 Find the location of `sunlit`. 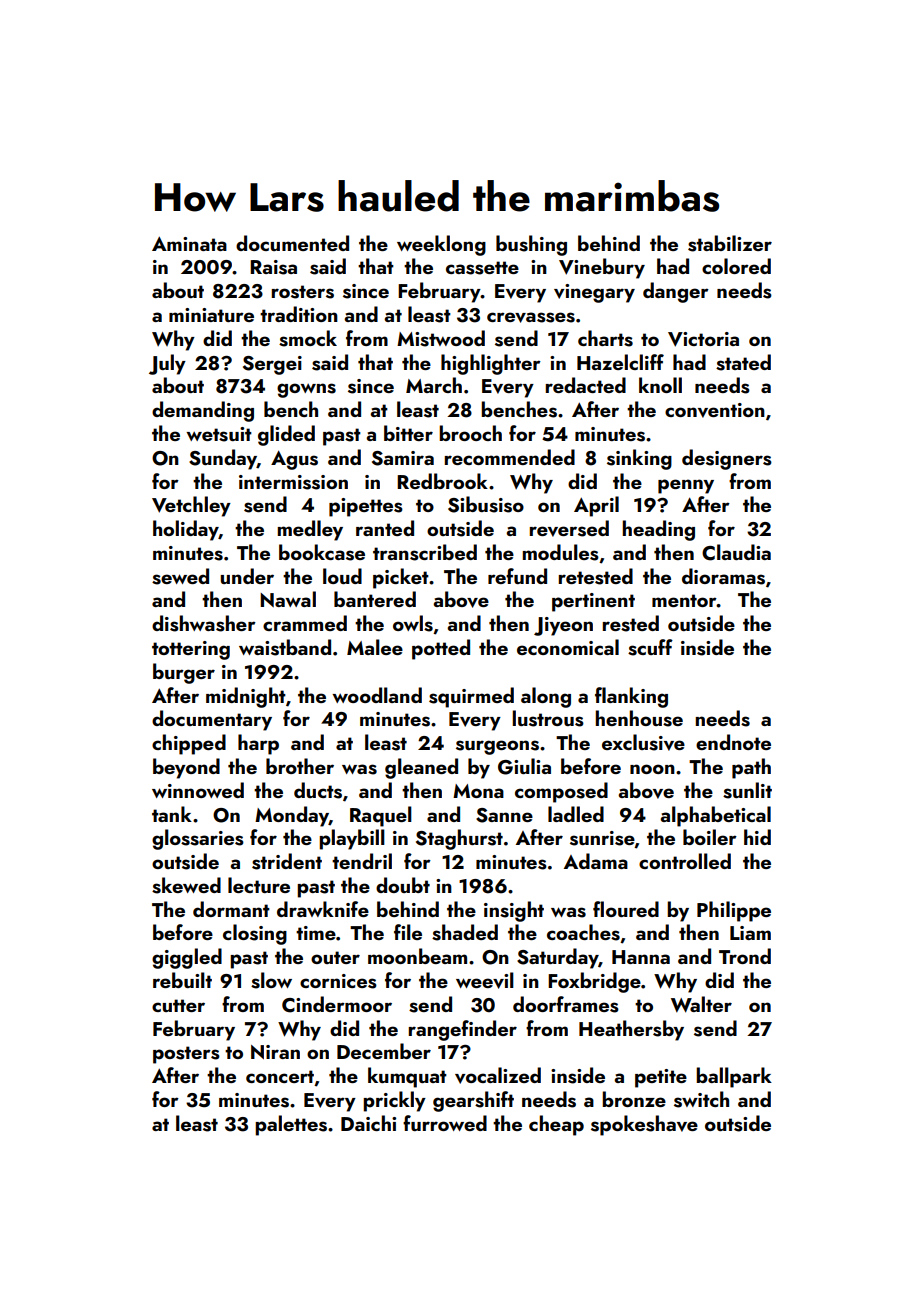

sunlit is located at coordinates (747, 790).
